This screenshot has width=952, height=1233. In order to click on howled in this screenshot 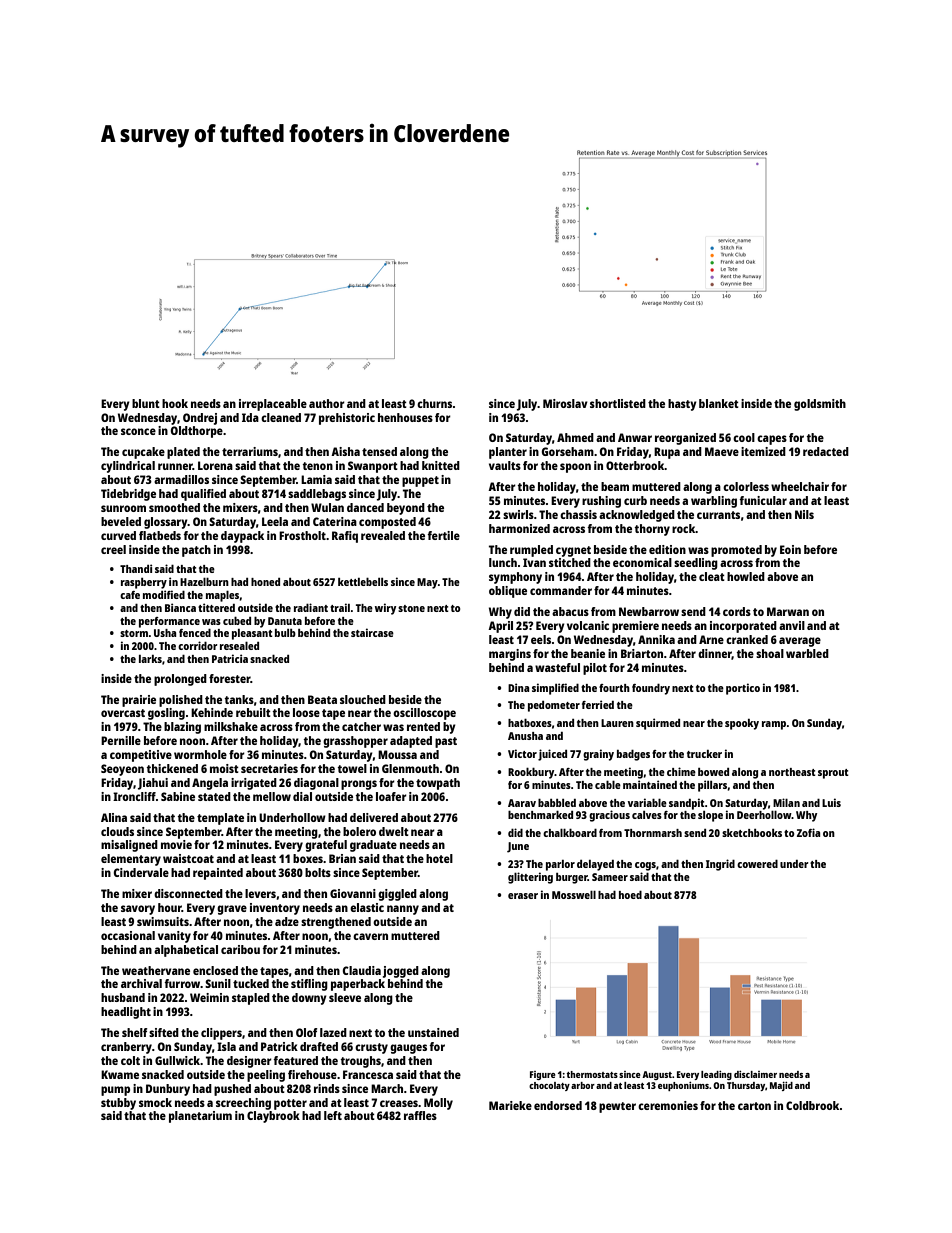, I will do `click(746, 576)`.
